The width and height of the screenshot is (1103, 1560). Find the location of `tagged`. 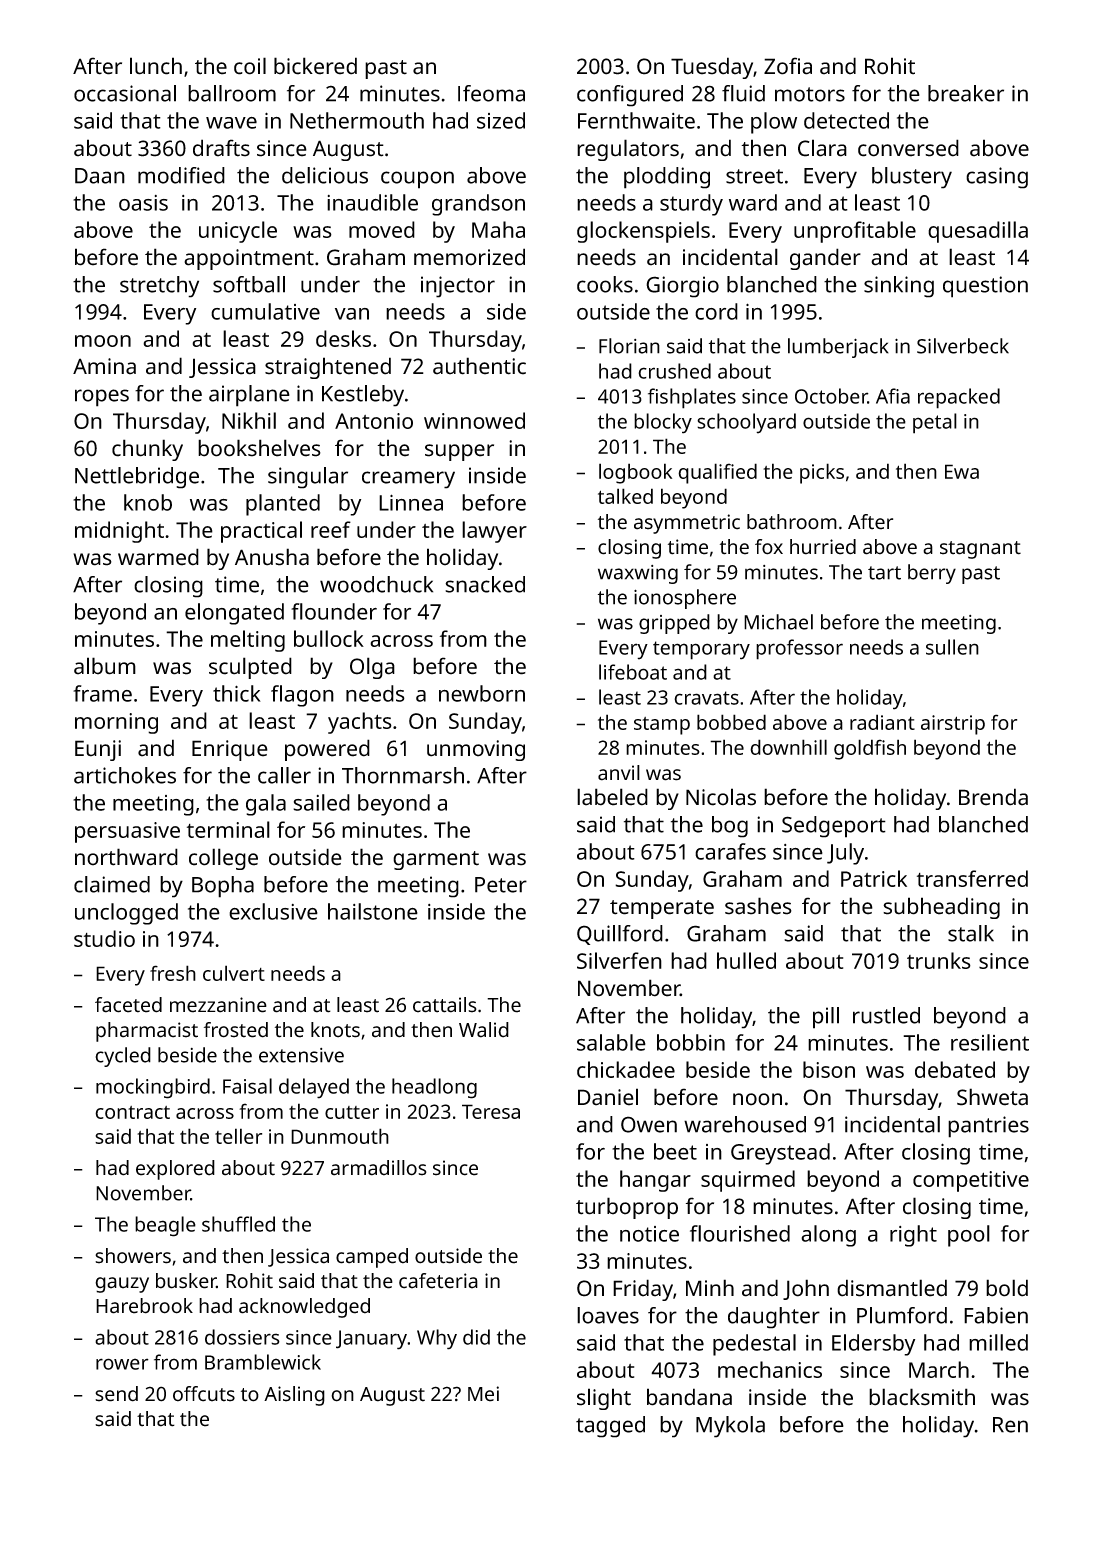

tagged is located at coordinates (610, 1427).
